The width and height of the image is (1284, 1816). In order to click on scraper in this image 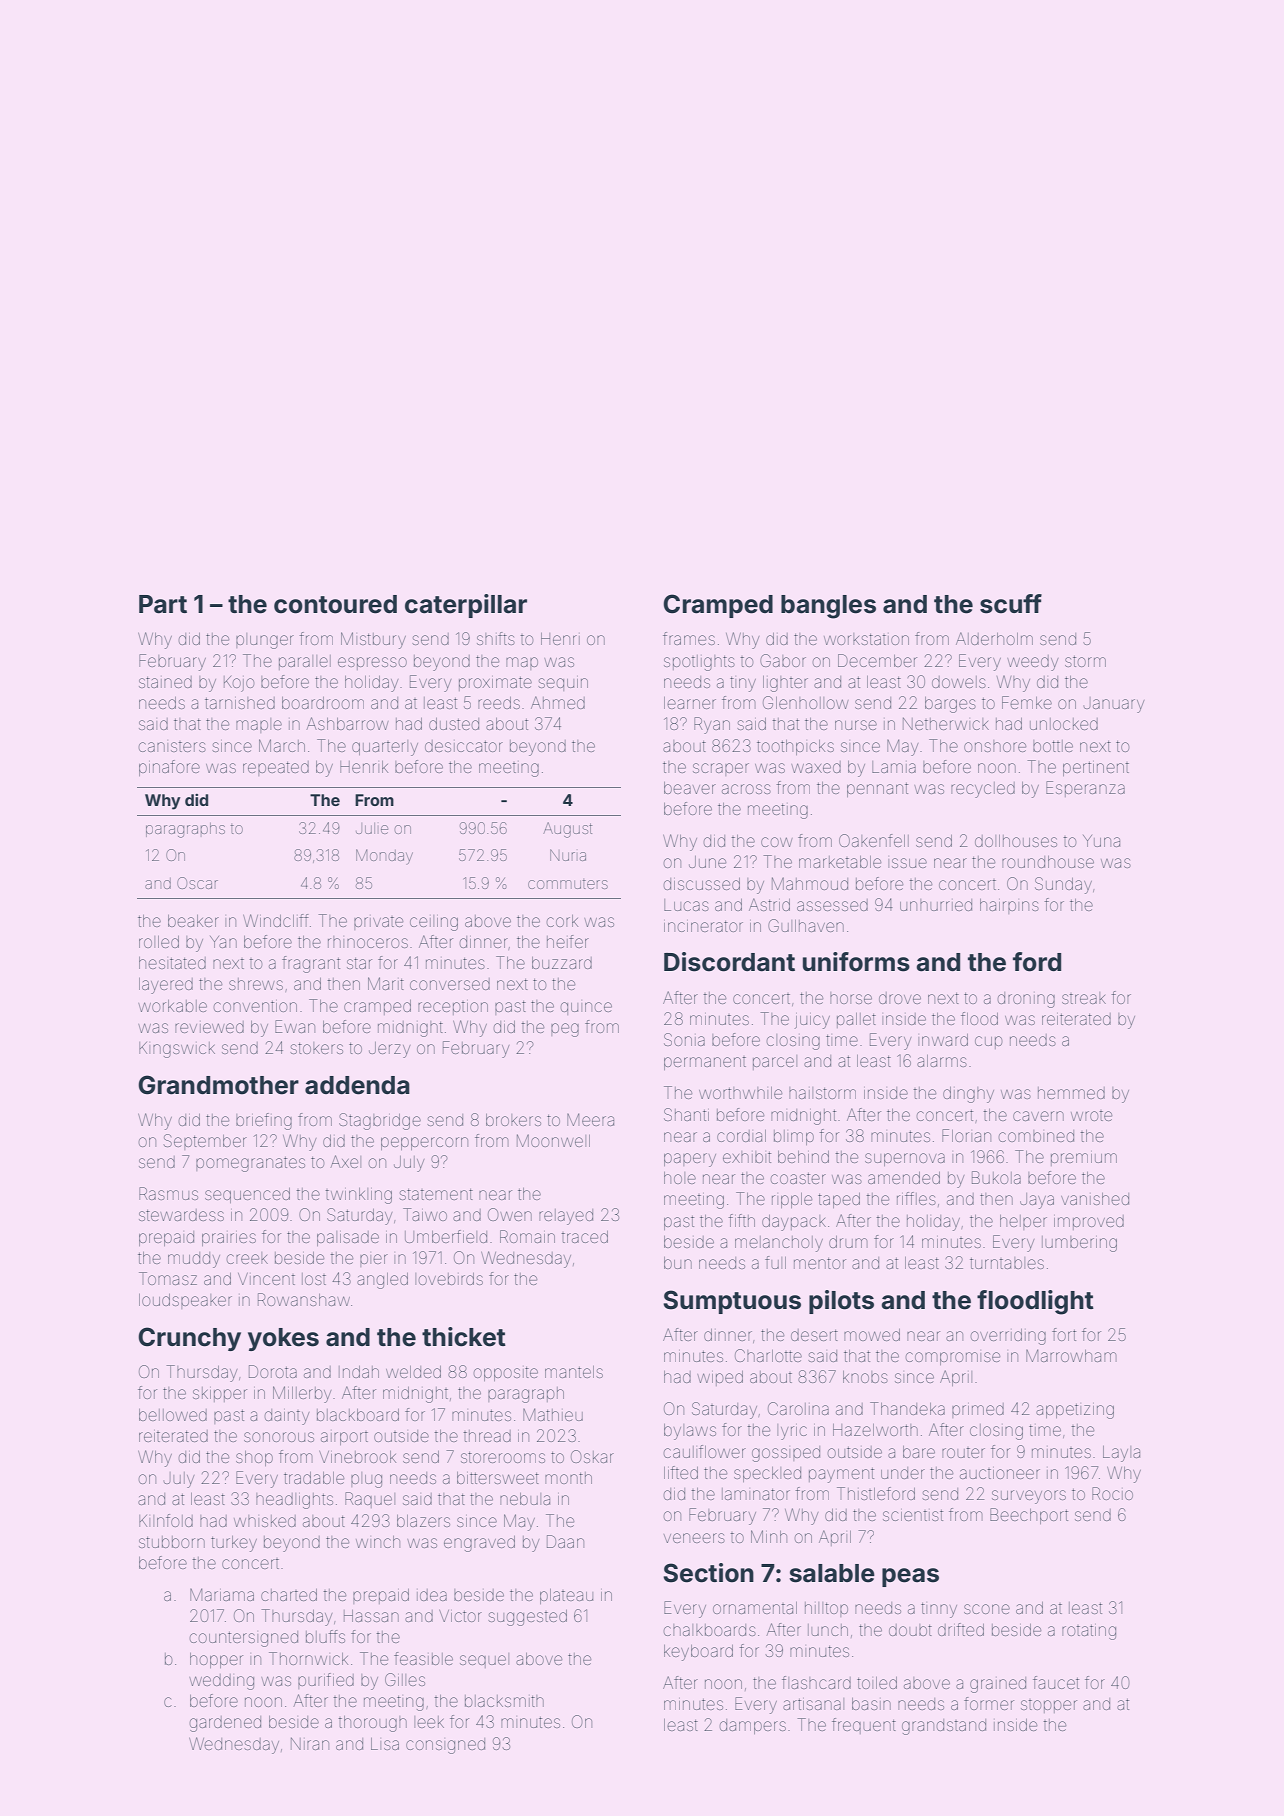, I will do `click(721, 769)`.
